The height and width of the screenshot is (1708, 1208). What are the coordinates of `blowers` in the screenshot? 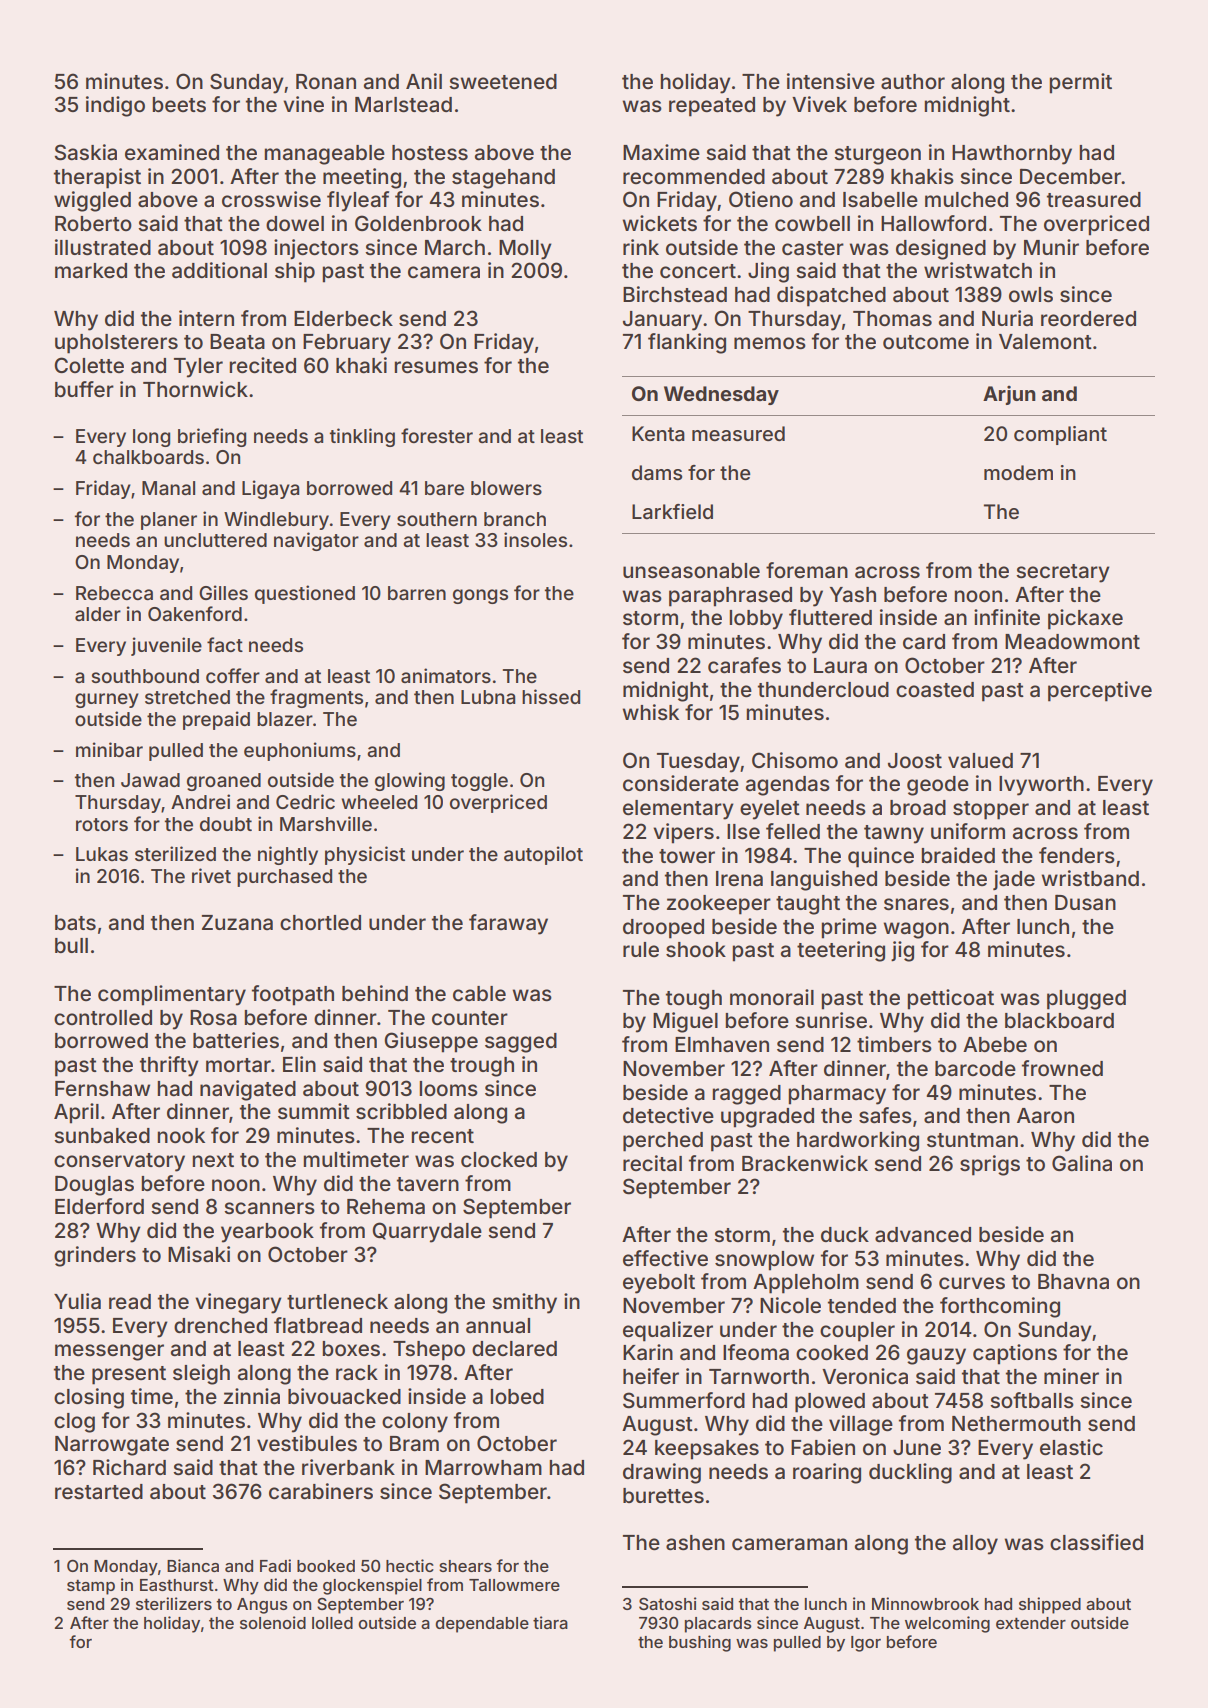 It's located at (506, 488).
